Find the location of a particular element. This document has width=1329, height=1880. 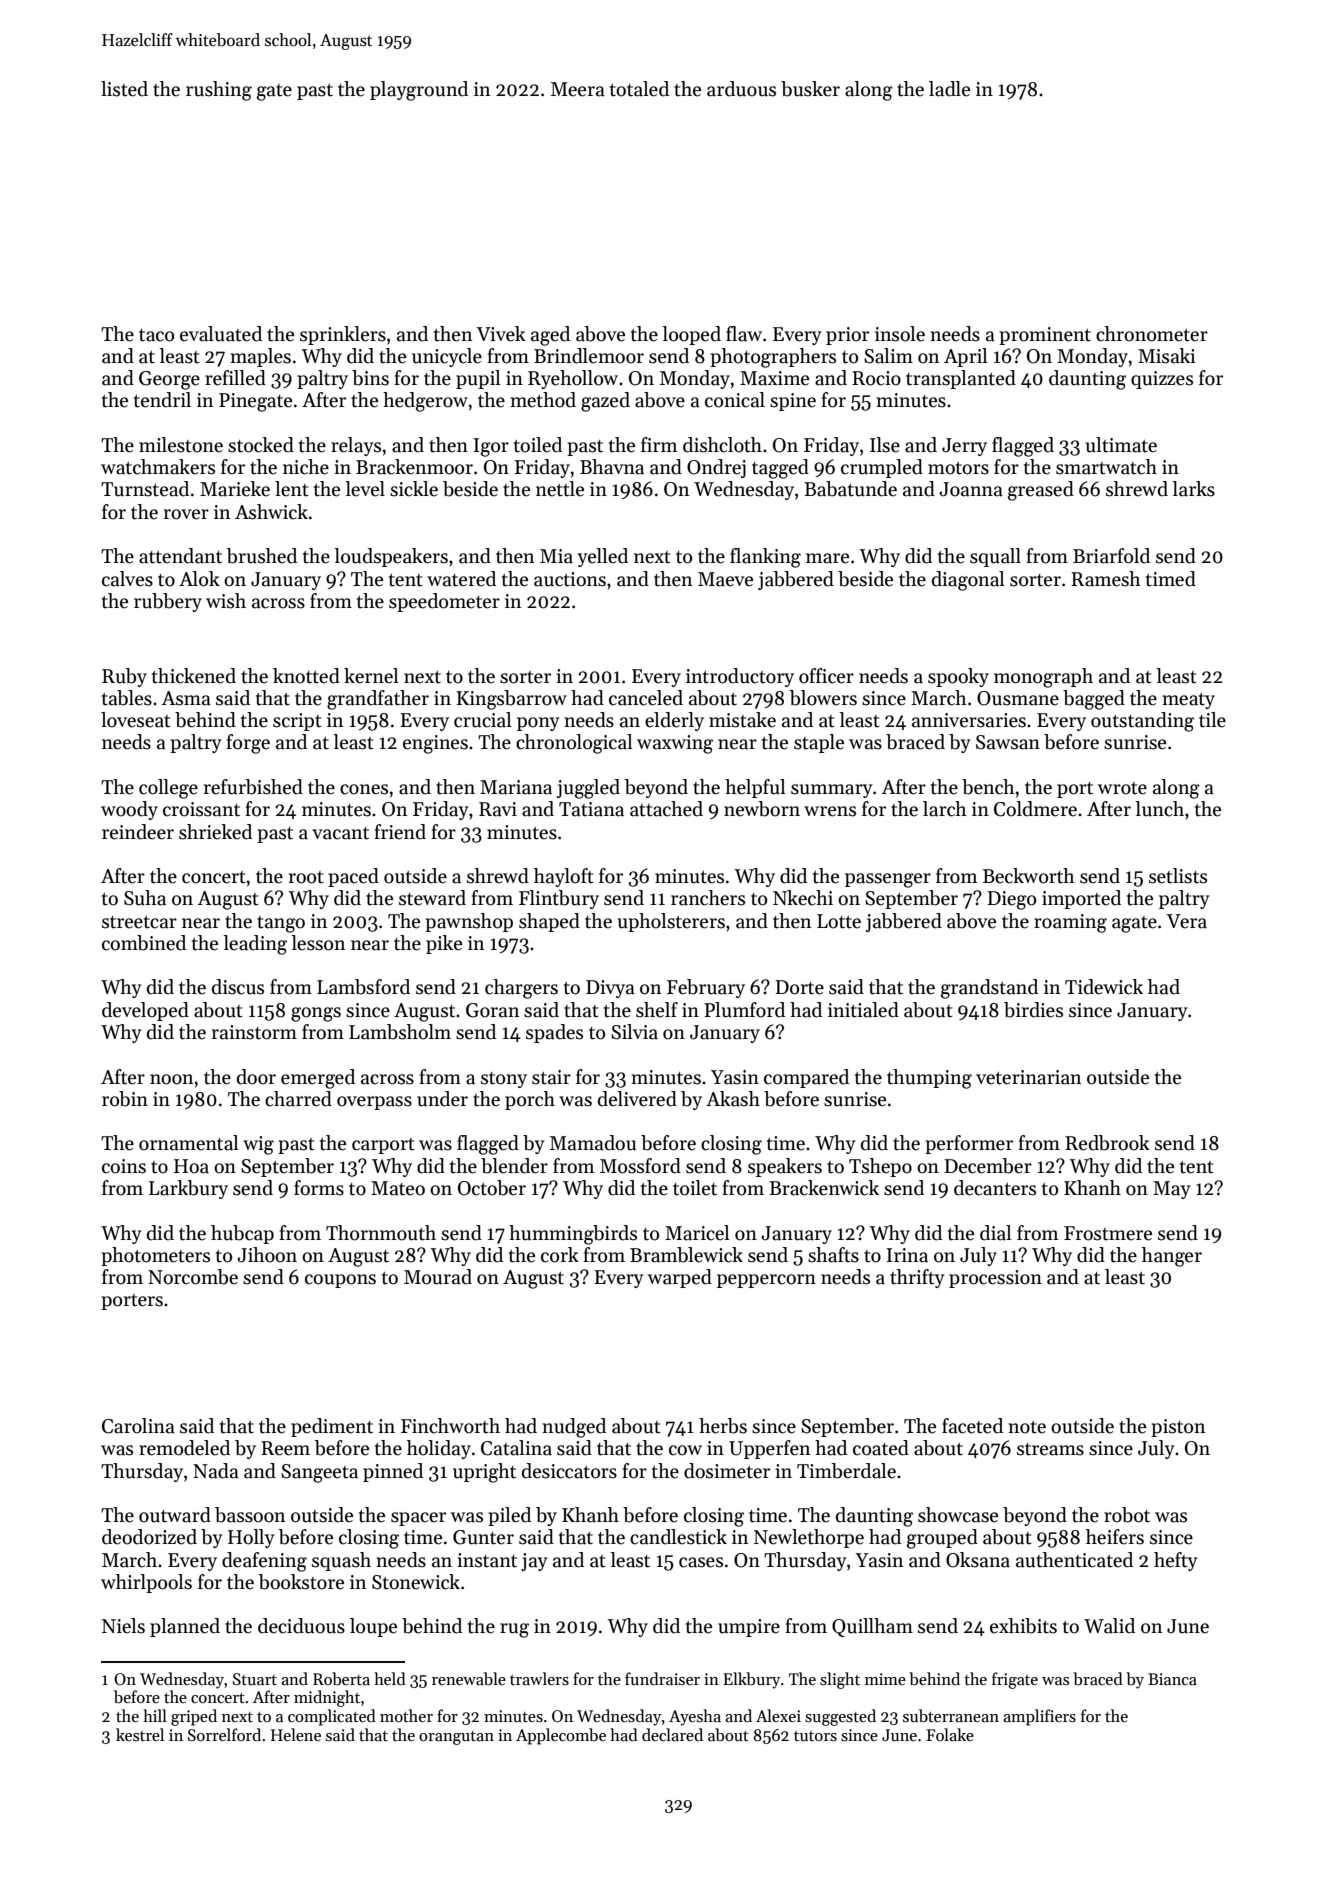

sprinklers is located at coordinates (343, 335).
